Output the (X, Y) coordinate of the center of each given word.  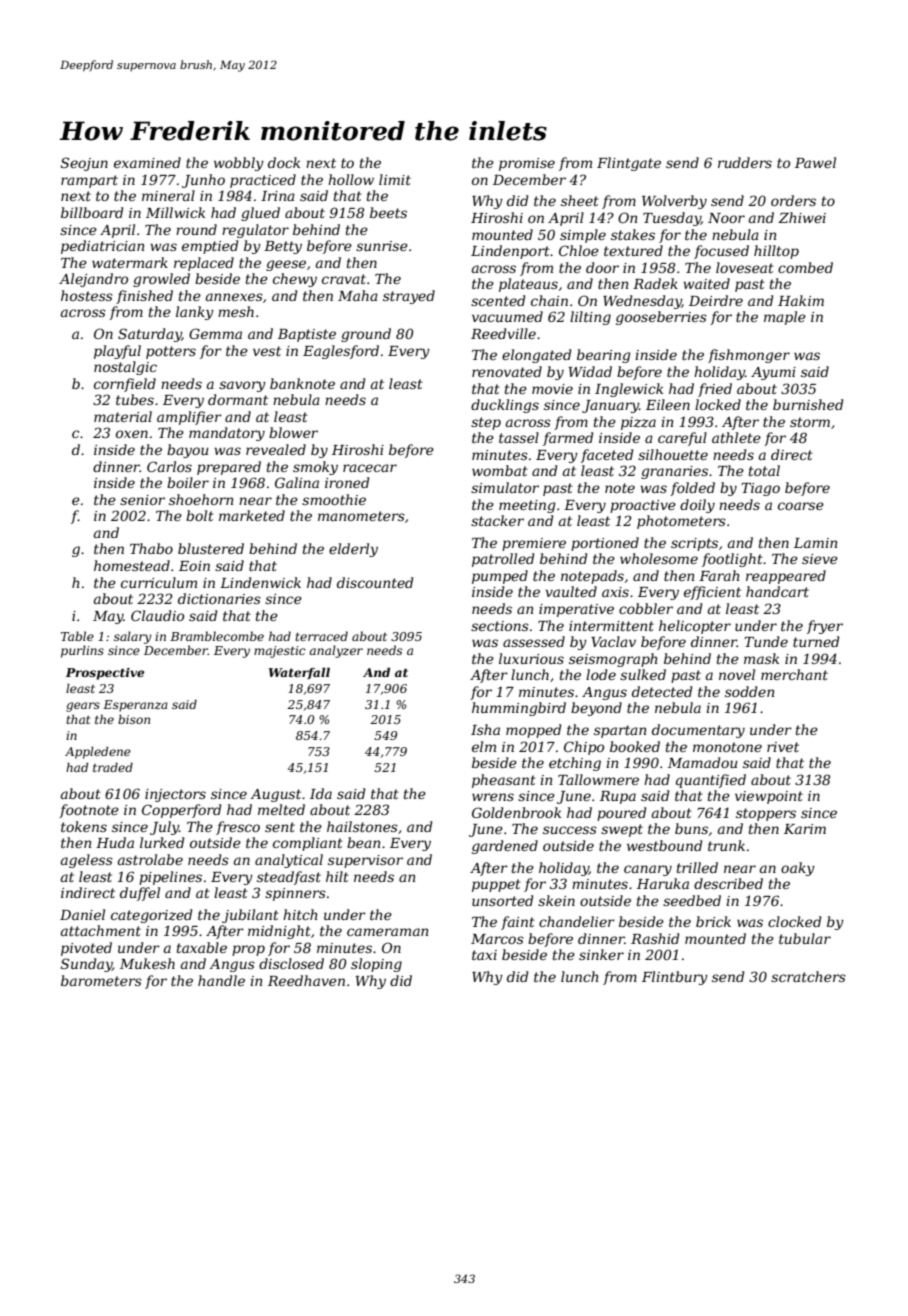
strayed (409, 297)
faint (518, 923)
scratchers (808, 976)
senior (142, 500)
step (486, 423)
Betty (283, 247)
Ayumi (773, 373)
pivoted (86, 949)
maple (785, 318)
